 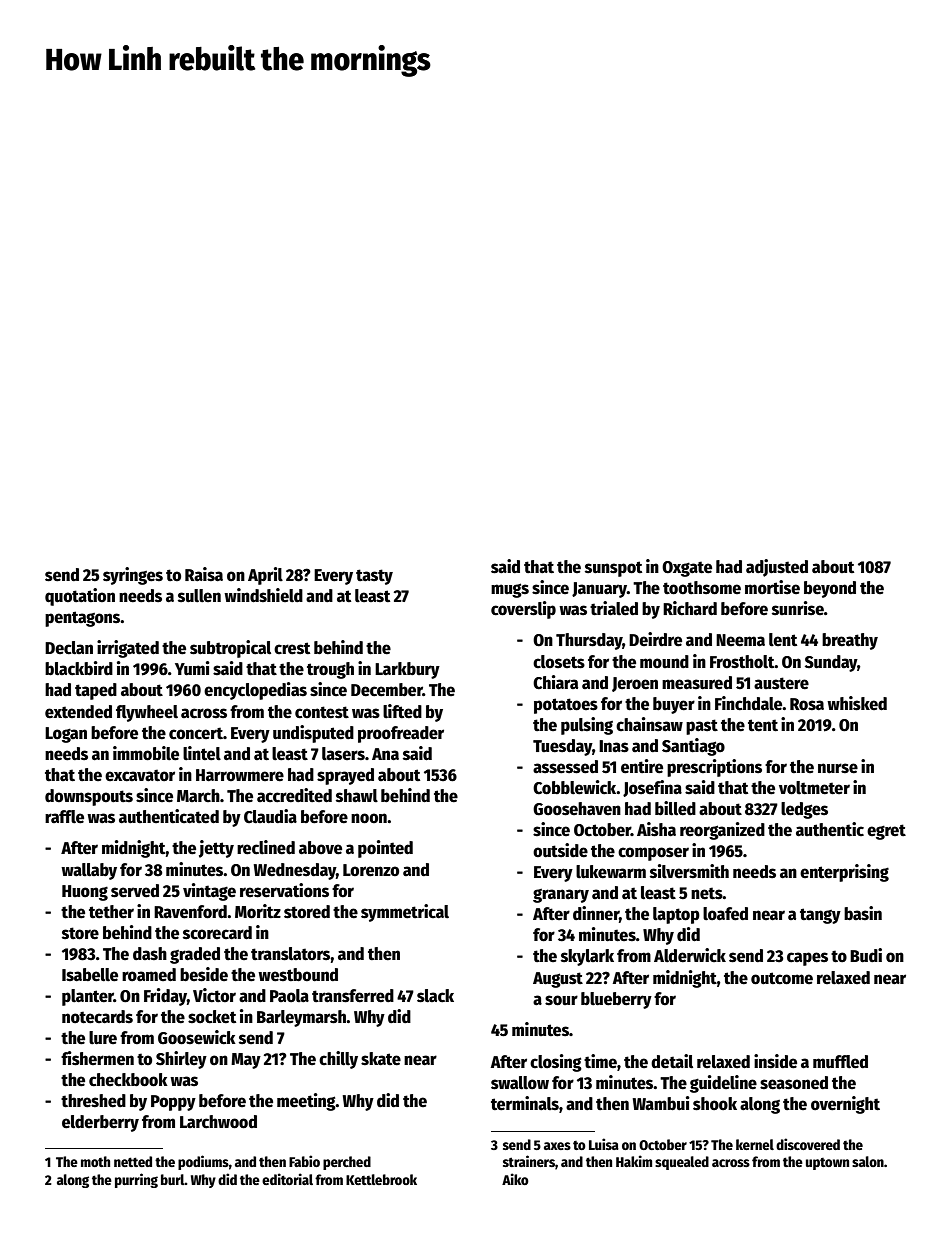 I want to click on tasty, so click(x=374, y=577).
